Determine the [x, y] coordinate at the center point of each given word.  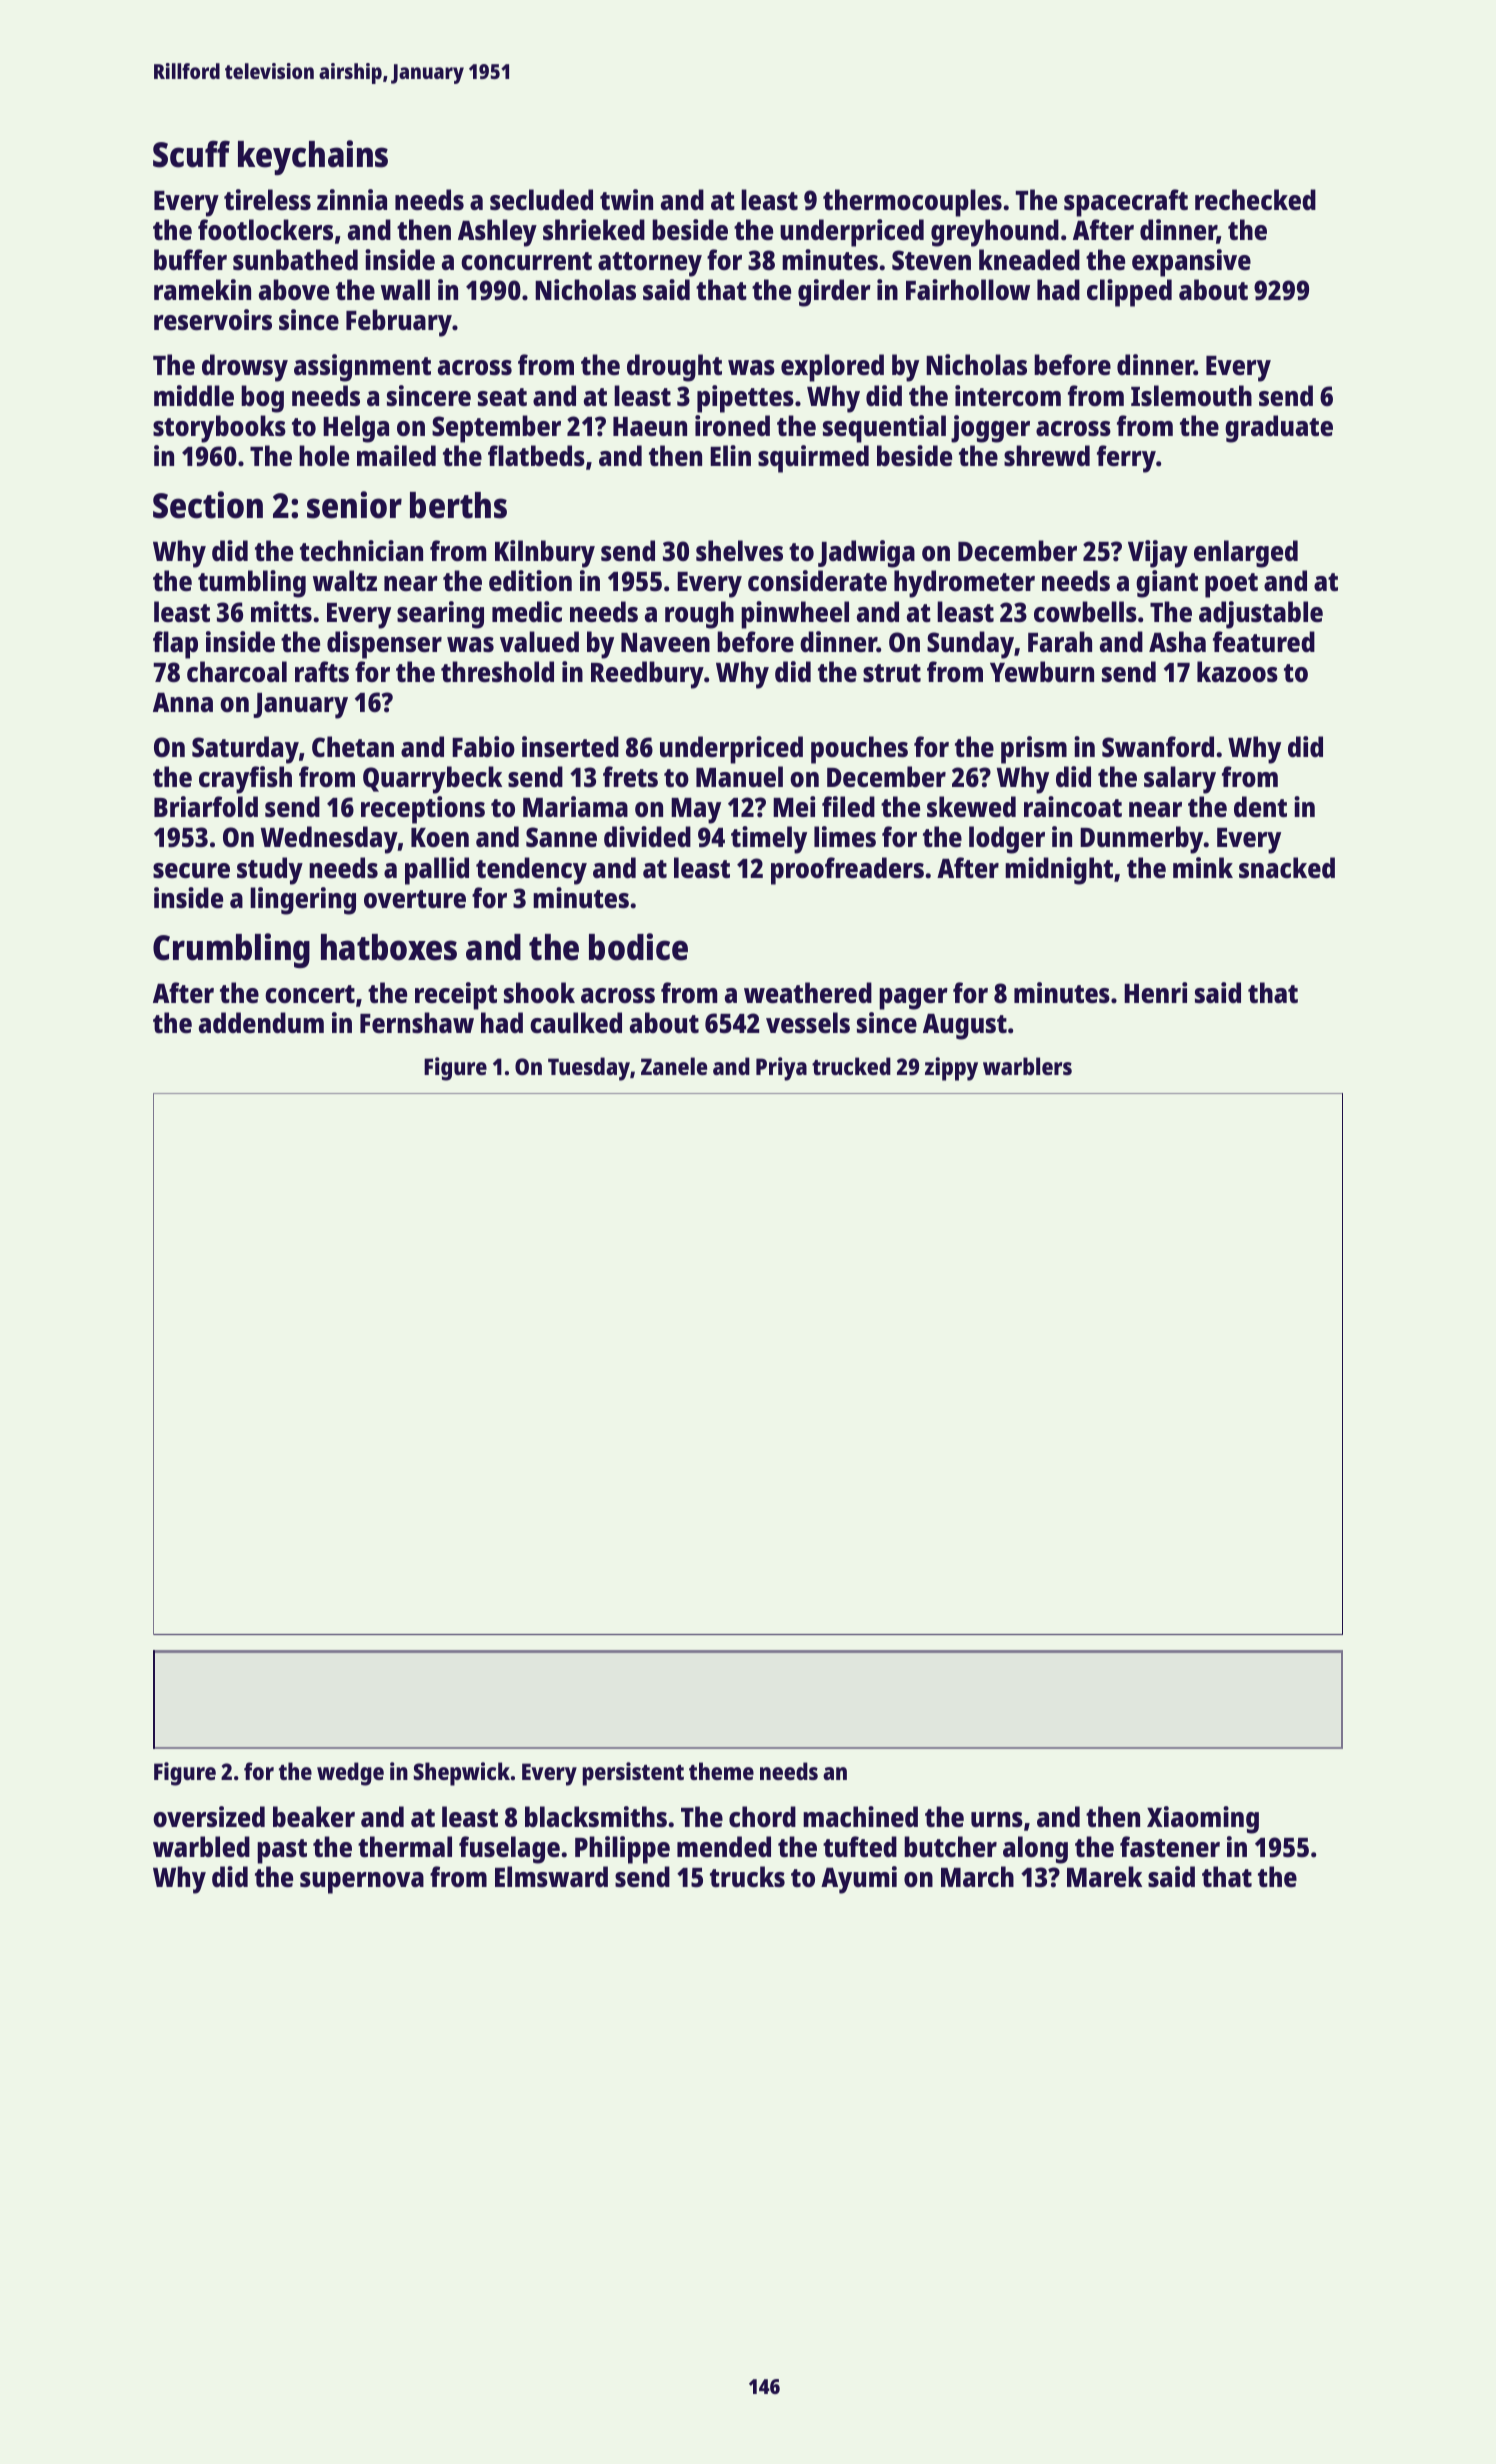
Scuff [191, 154]
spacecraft [1126, 203]
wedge [350, 1774]
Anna [183, 702]
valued [539, 641]
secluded [541, 199]
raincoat [1073, 806]
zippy [951, 1069]
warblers [1027, 1066]
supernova [362, 1883]
